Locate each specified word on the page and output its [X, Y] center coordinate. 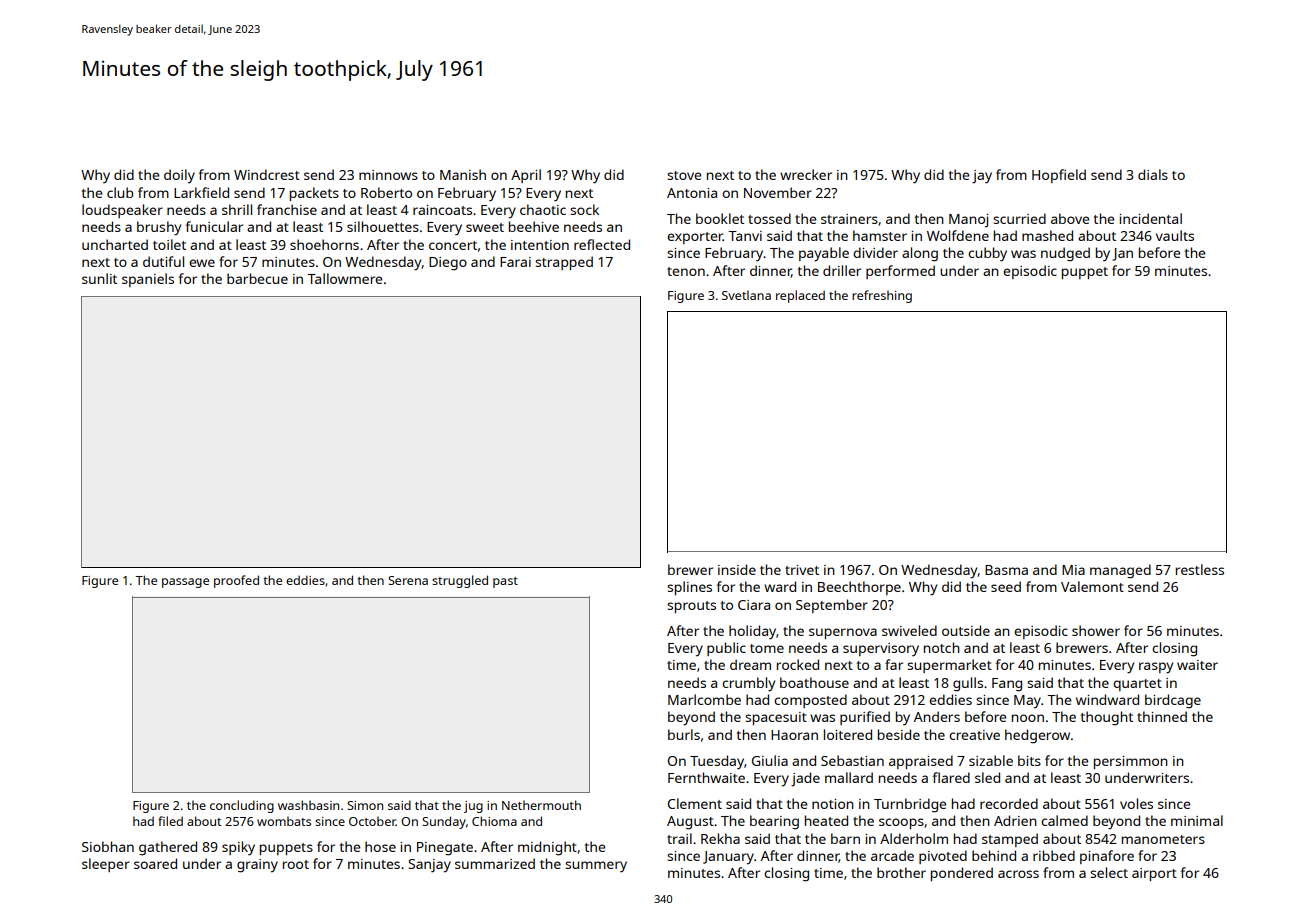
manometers [1163, 839]
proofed [236, 581]
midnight [547, 848]
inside [737, 569]
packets [314, 194]
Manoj [968, 220]
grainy [257, 866]
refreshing [882, 296]
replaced [800, 296]
